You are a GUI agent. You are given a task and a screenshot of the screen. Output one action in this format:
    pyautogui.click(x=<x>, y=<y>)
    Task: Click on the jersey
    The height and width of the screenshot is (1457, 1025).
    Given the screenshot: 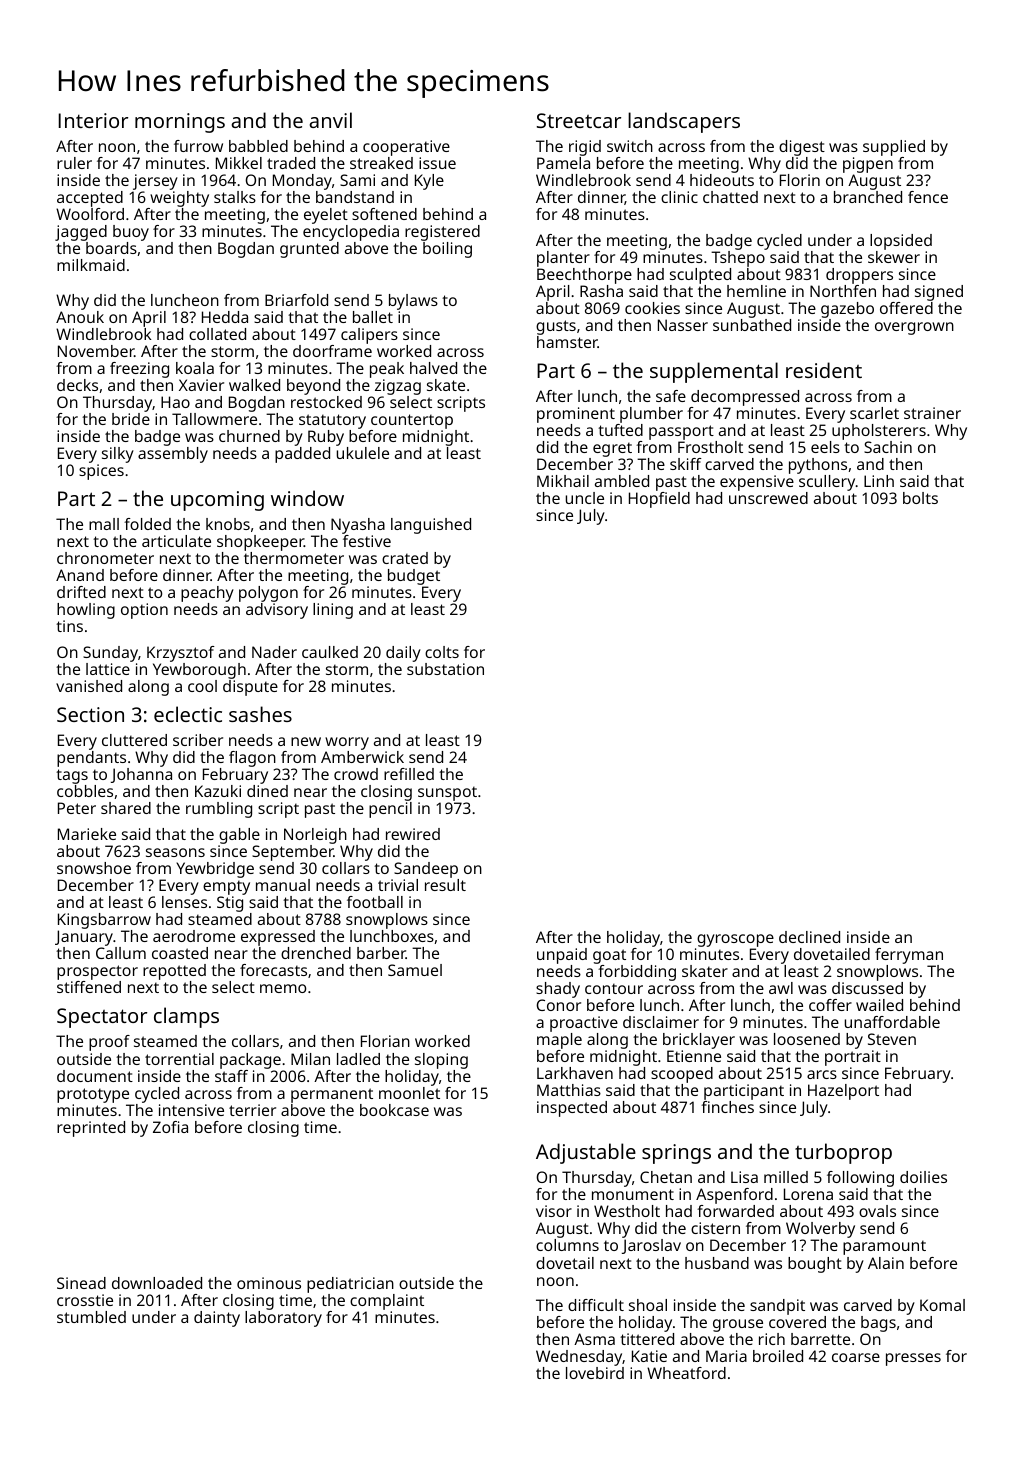 What is the action you would take?
    pyautogui.click(x=155, y=182)
